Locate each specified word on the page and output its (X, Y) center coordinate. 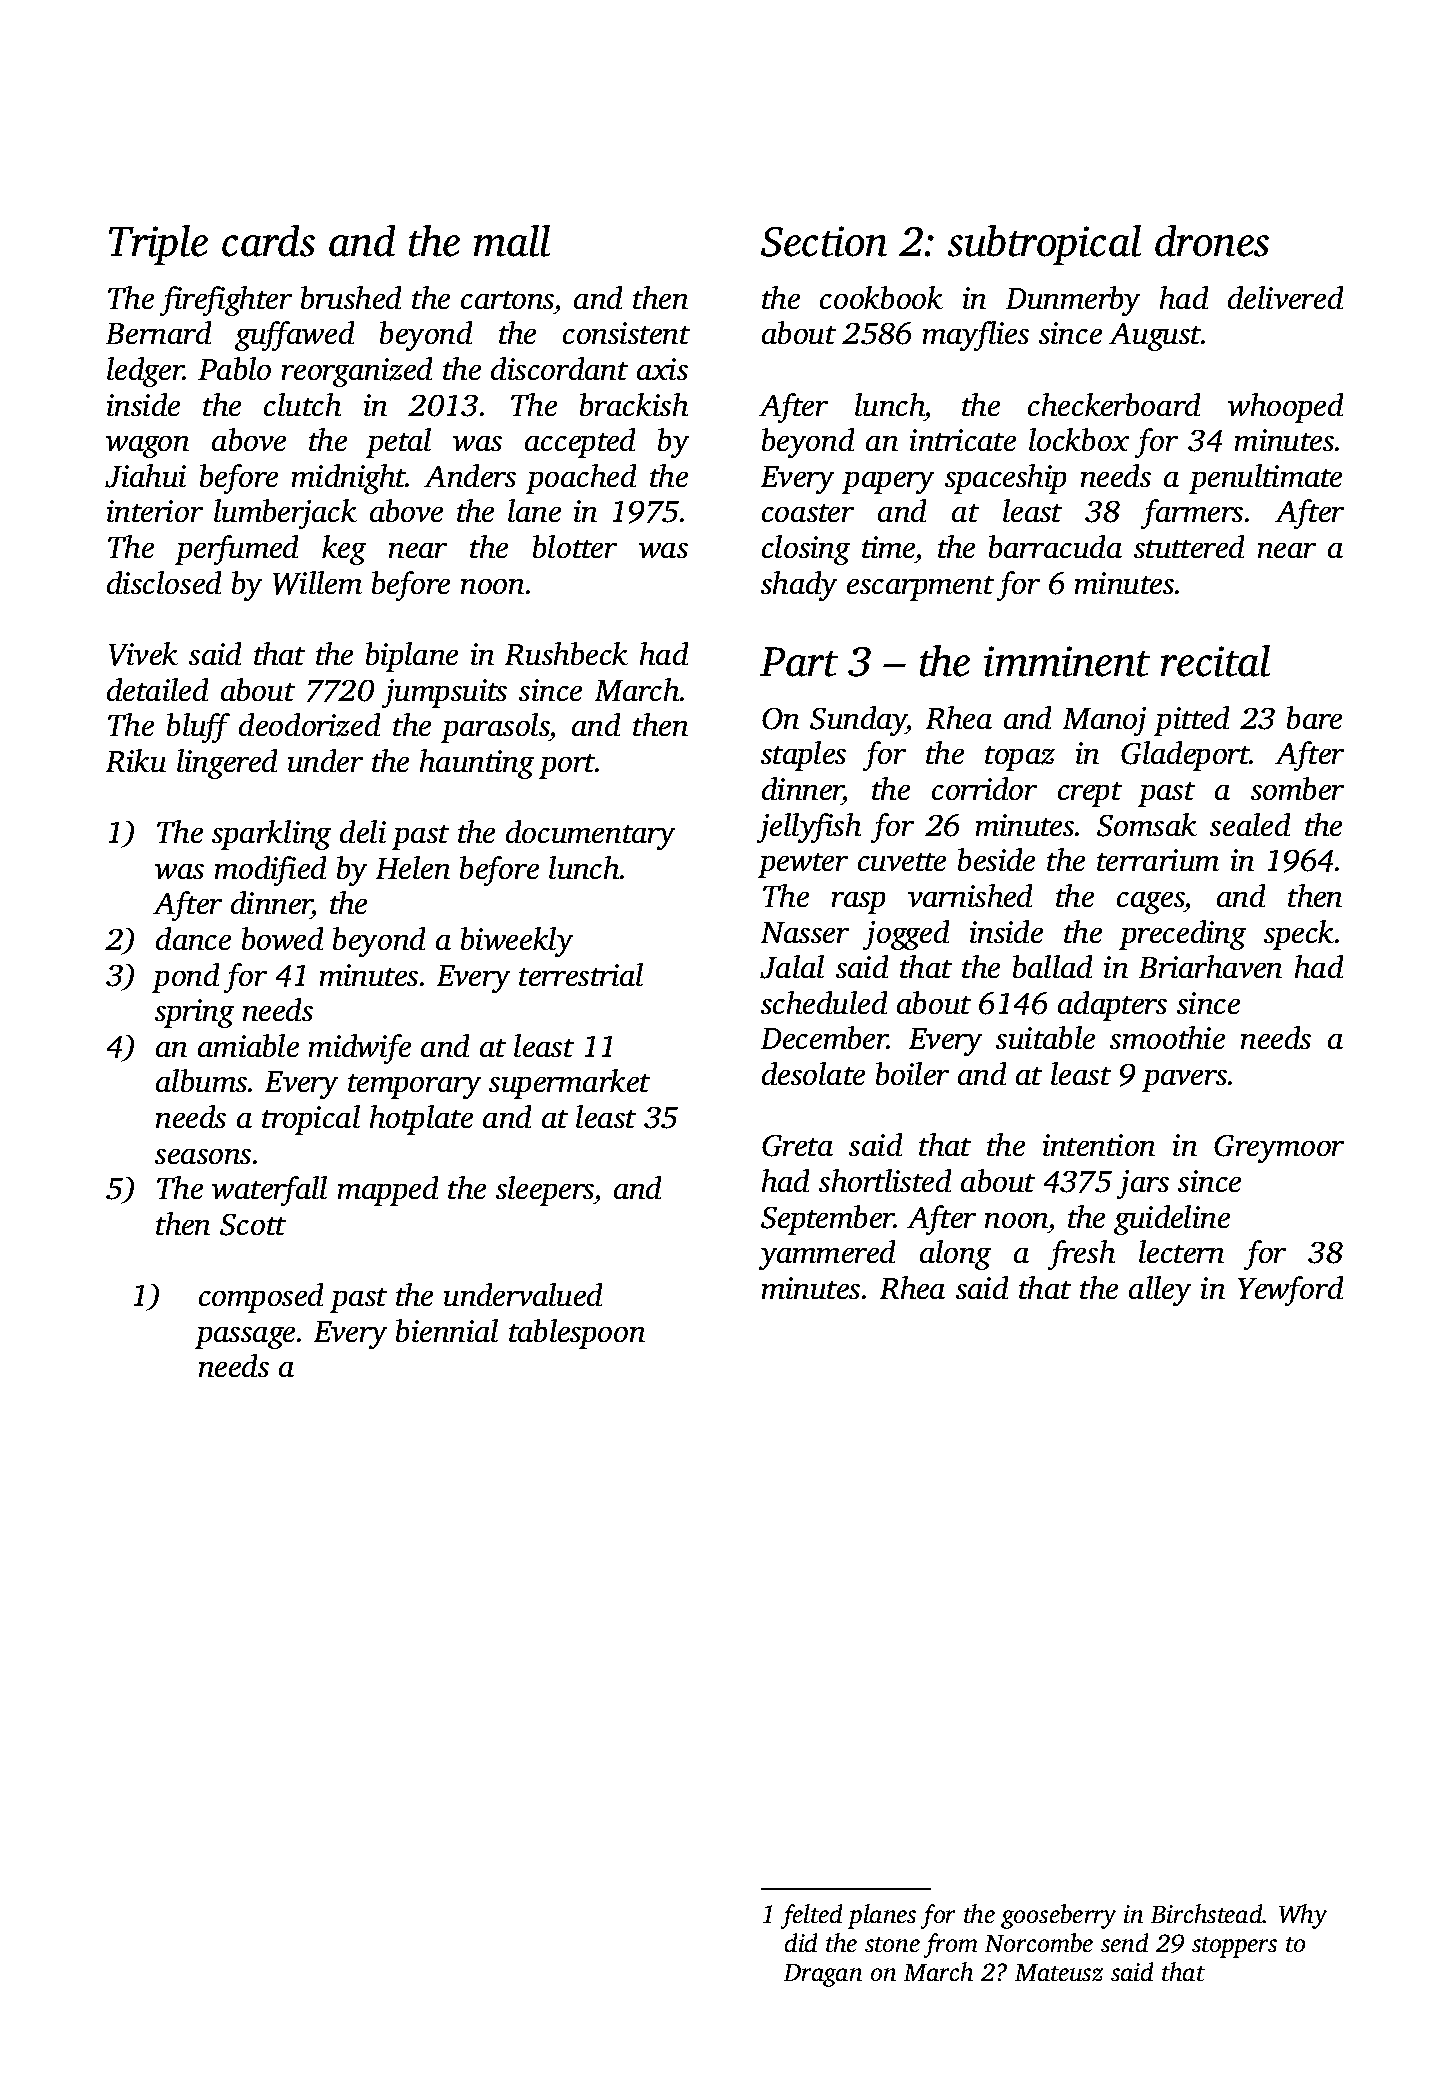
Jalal (792, 967)
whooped (1285, 408)
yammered (827, 1255)
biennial (447, 1330)
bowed (282, 938)
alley (1160, 1291)
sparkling (271, 835)
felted (811, 1916)
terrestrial (581, 974)
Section (824, 241)
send (1124, 1942)
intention (1099, 1145)
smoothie (1167, 1037)
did (801, 1942)
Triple (158, 245)
